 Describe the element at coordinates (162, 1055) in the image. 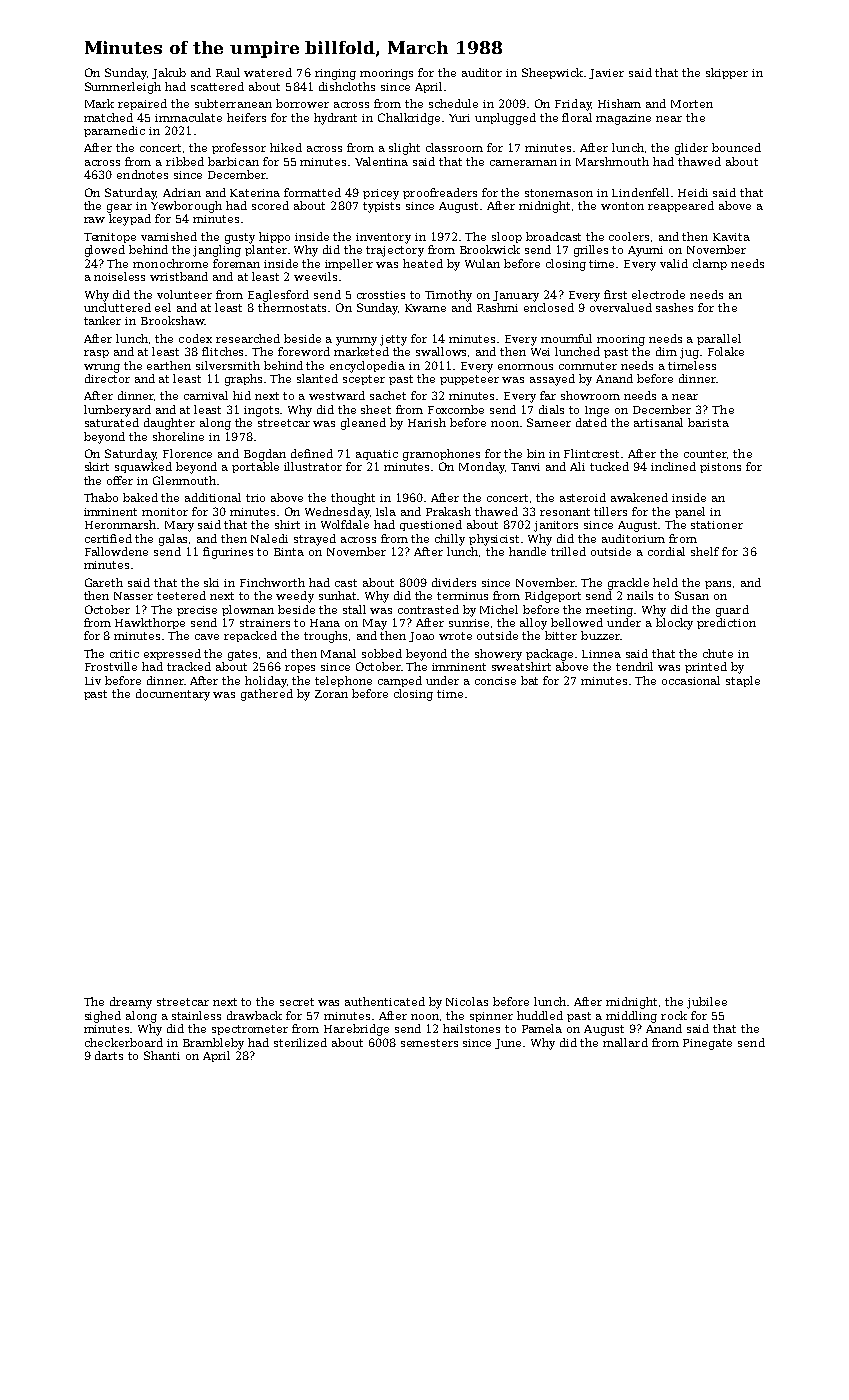

I see `Shanti` at that location.
